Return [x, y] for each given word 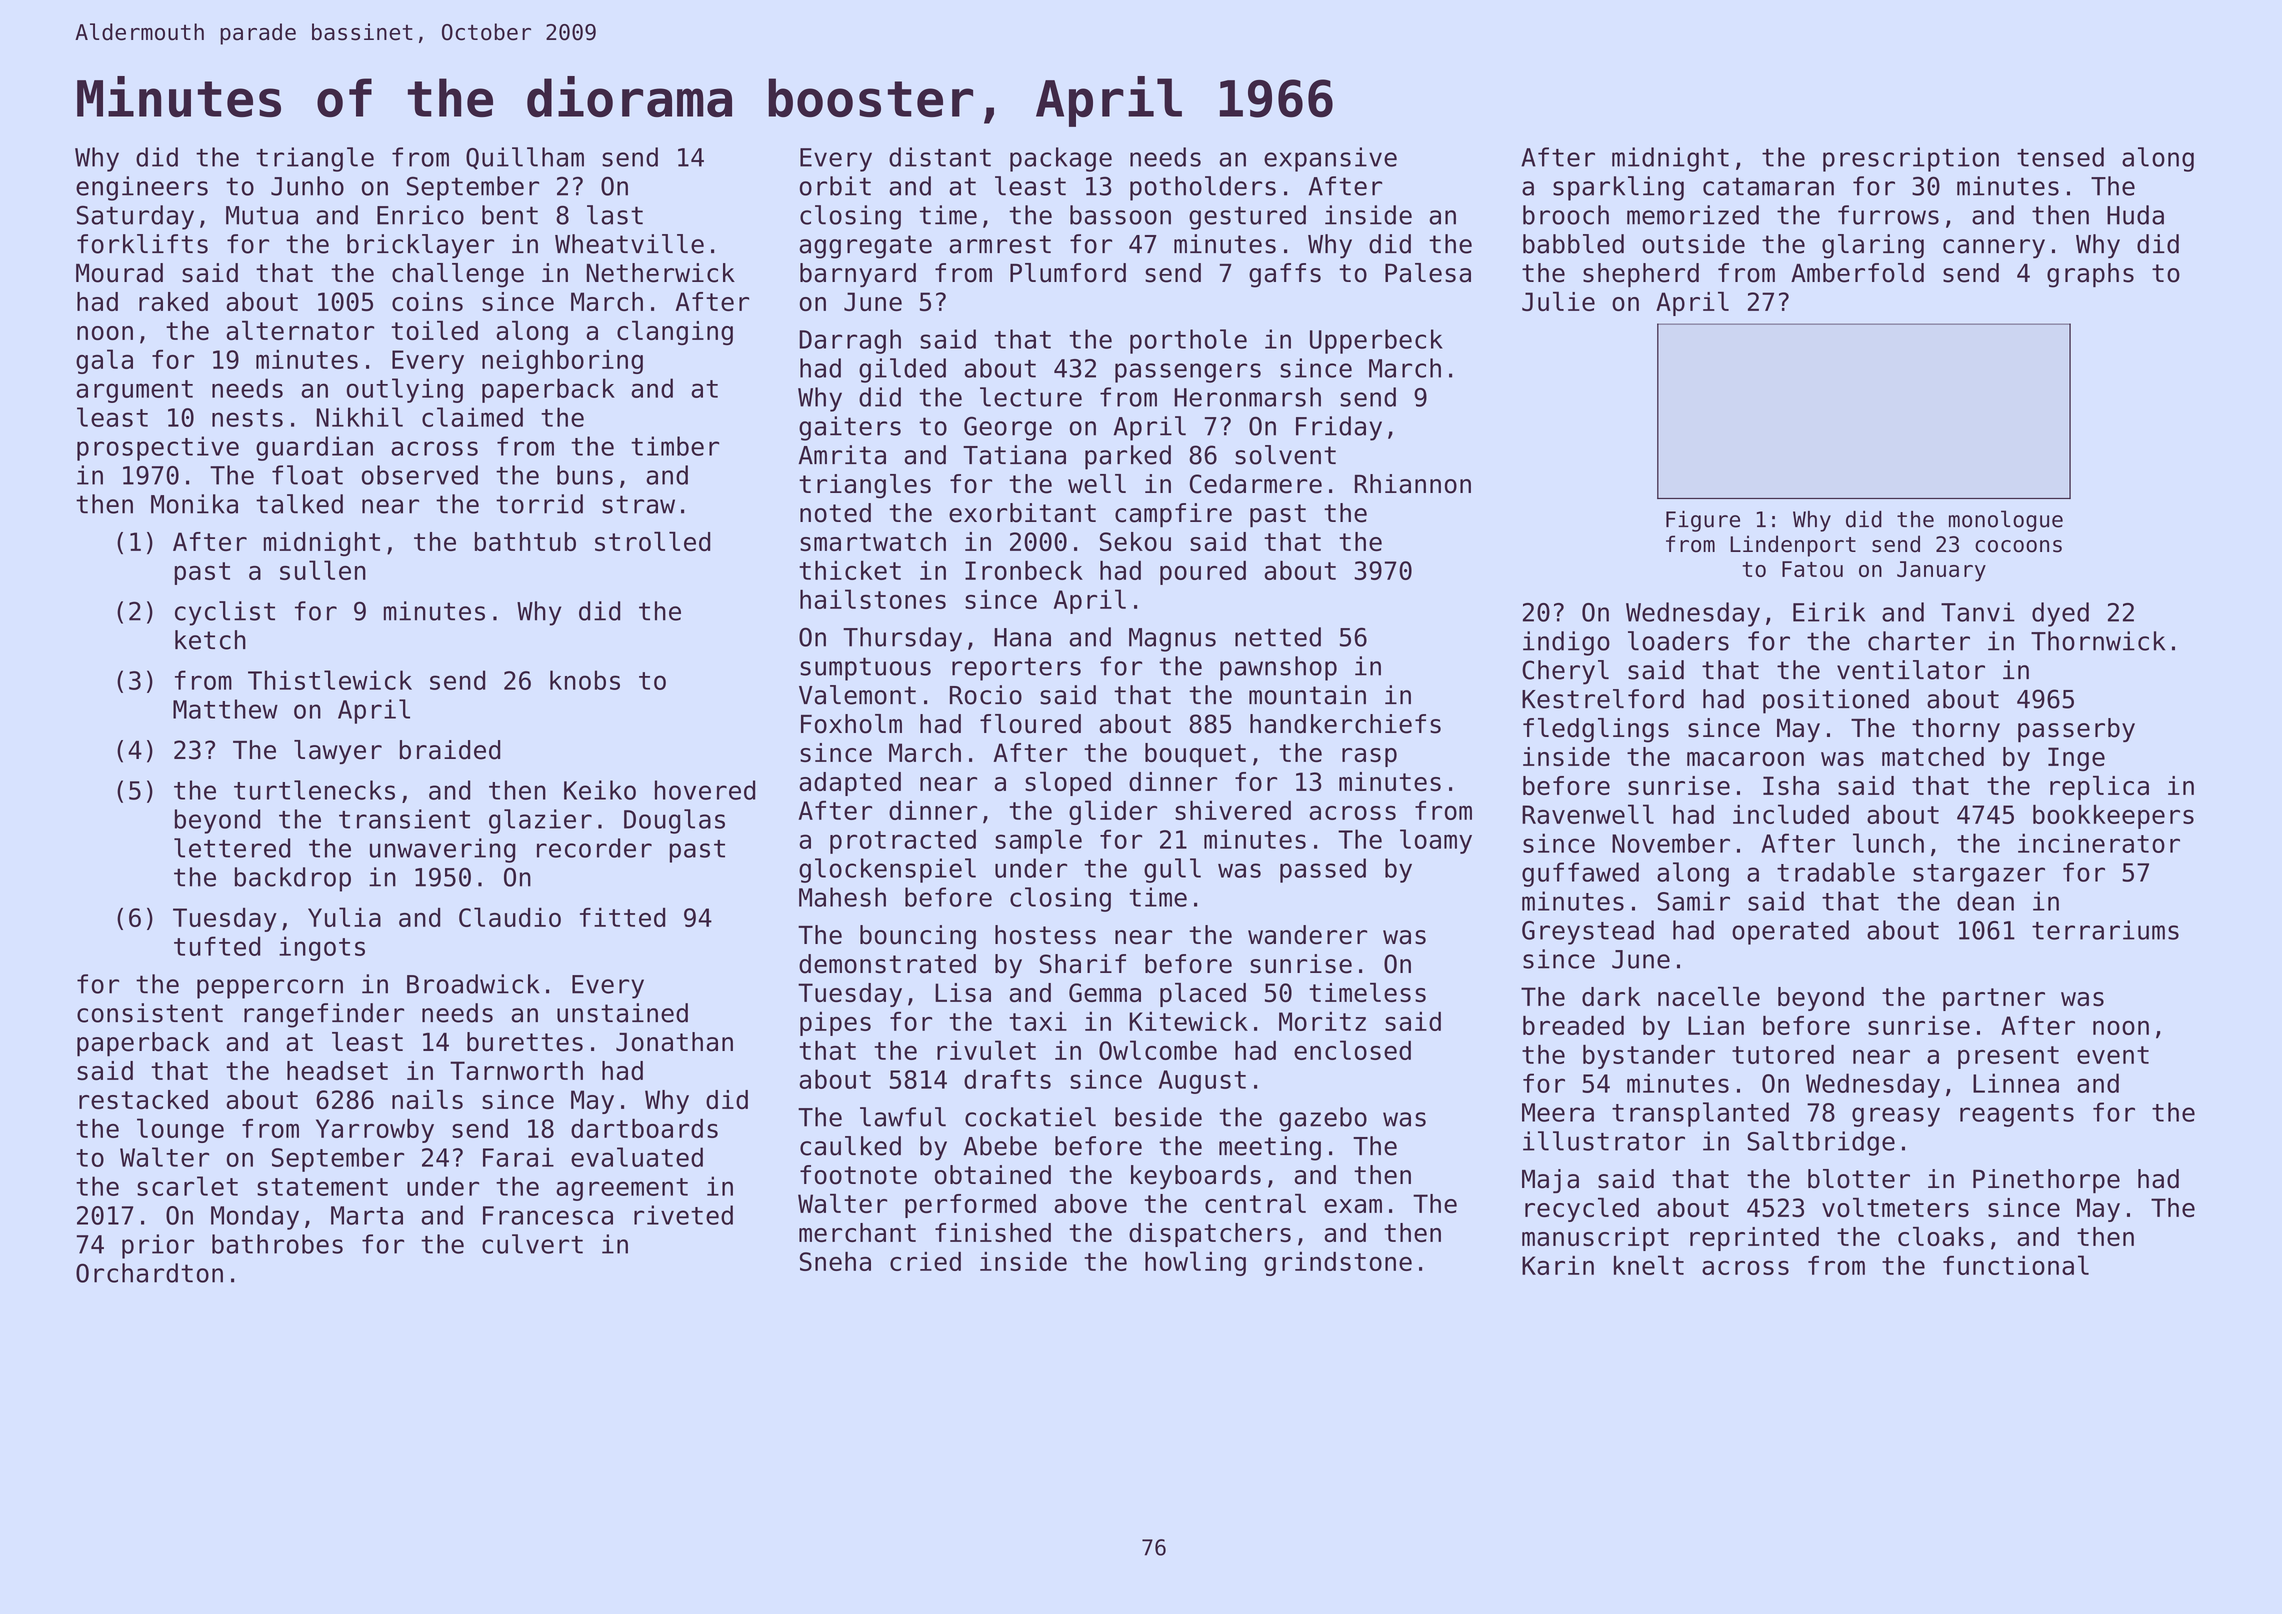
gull [1172, 870]
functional [2016, 1265]
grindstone [1338, 1264]
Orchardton [149, 1273]
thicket [850, 570]
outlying [405, 390]
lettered [232, 848]
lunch [1888, 843]
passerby [2076, 730]
